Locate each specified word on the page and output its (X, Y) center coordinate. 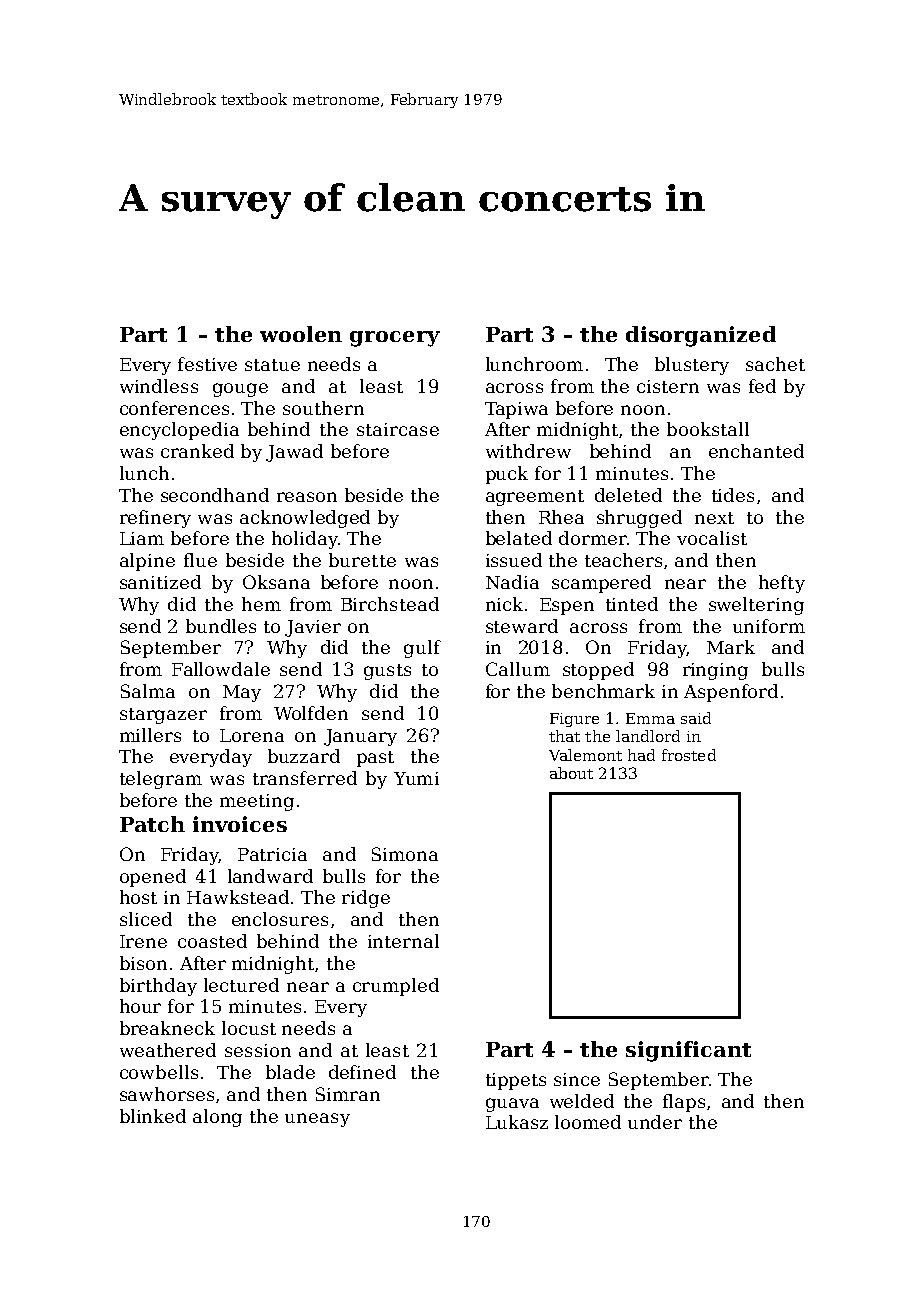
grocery (395, 339)
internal (403, 941)
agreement (535, 498)
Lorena (252, 735)
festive (207, 364)
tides (733, 495)
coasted (212, 941)
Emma (650, 718)
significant (688, 1051)
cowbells (159, 1072)
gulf (422, 649)
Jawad (294, 453)
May (242, 693)
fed (762, 386)
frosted (689, 755)
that (564, 736)
